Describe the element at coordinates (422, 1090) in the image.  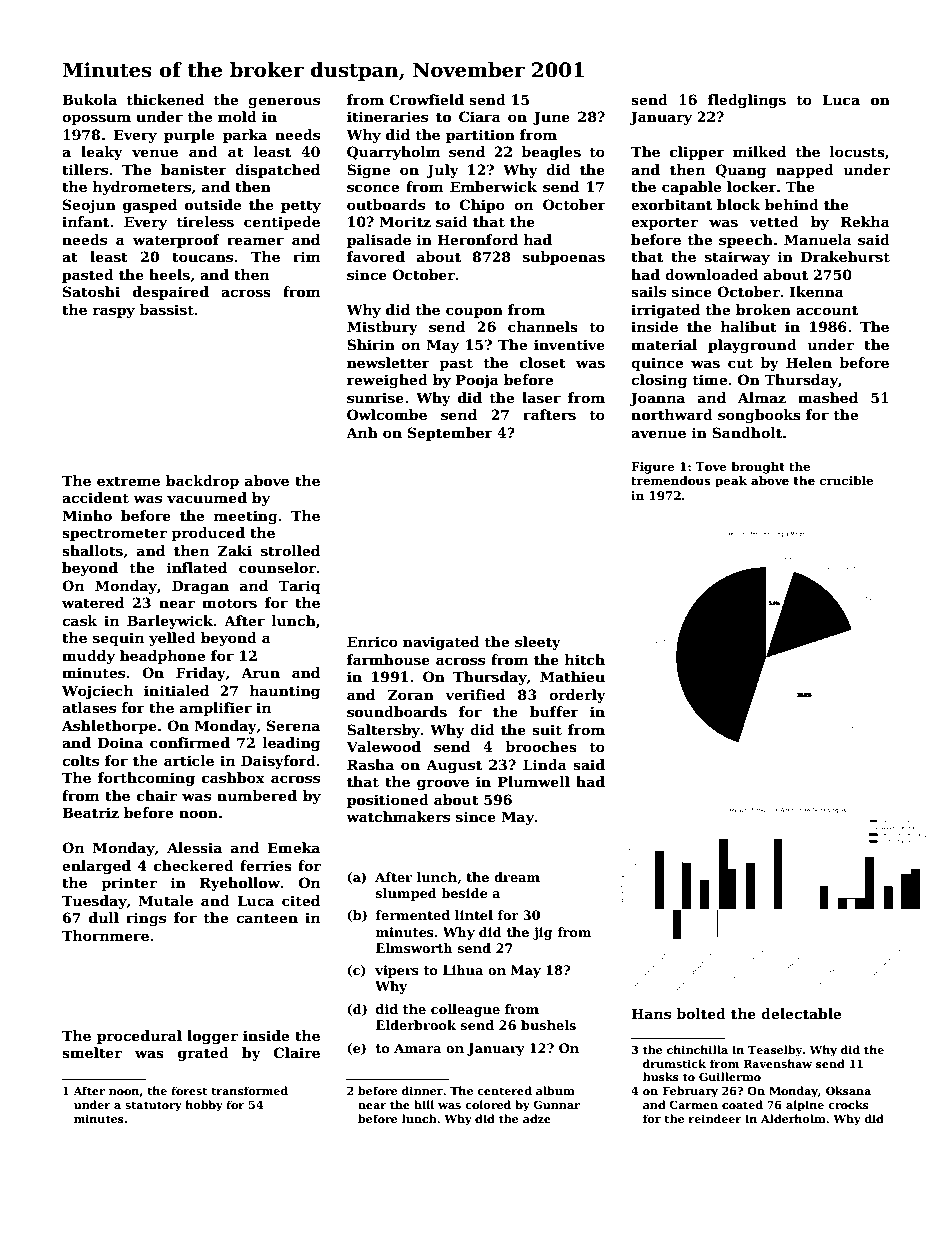
I see `dinner` at that location.
